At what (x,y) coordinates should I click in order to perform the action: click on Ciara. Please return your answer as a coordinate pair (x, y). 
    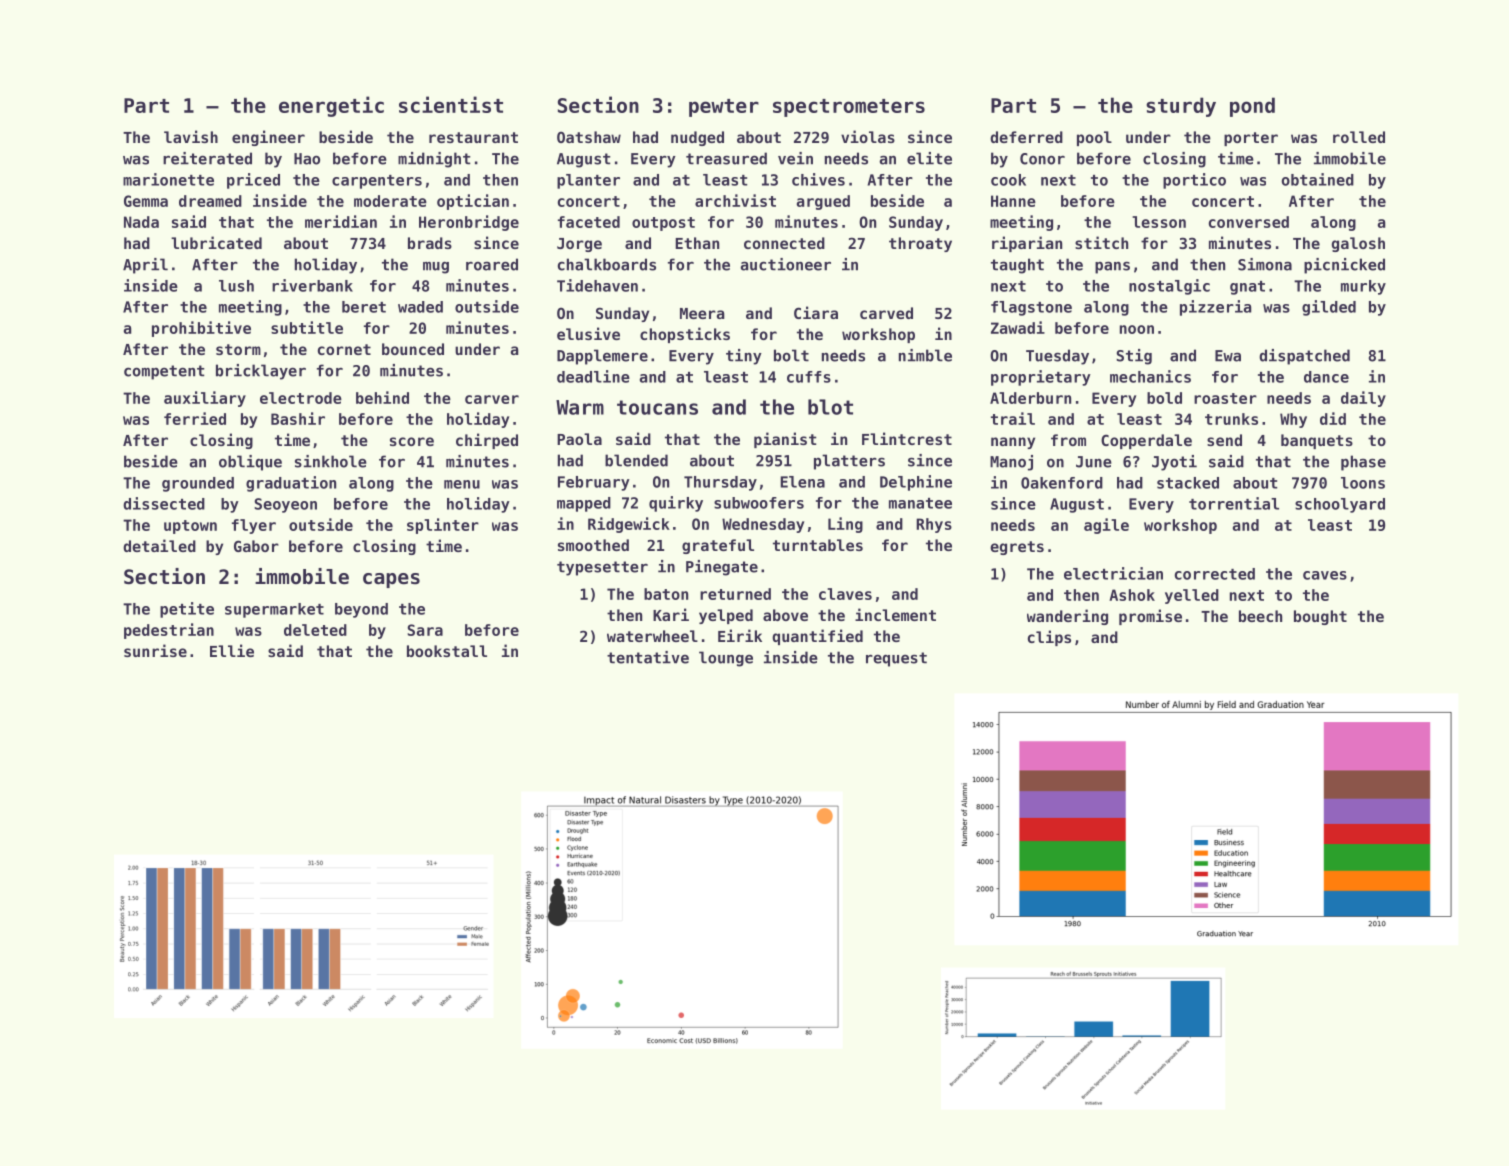
    Looking at the image, I should click on (816, 312).
